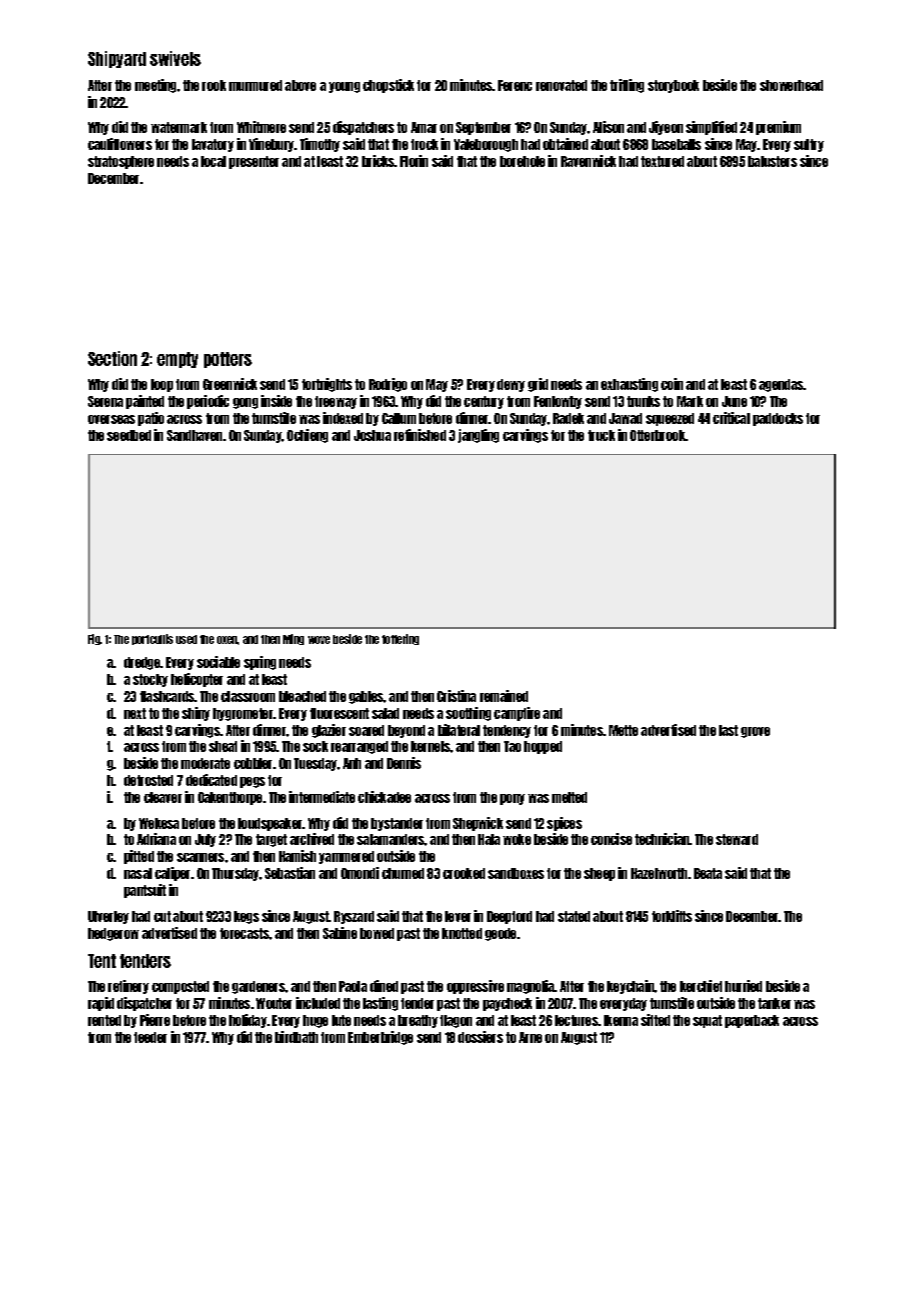  I want to click on Tent, so click(102, 961).
